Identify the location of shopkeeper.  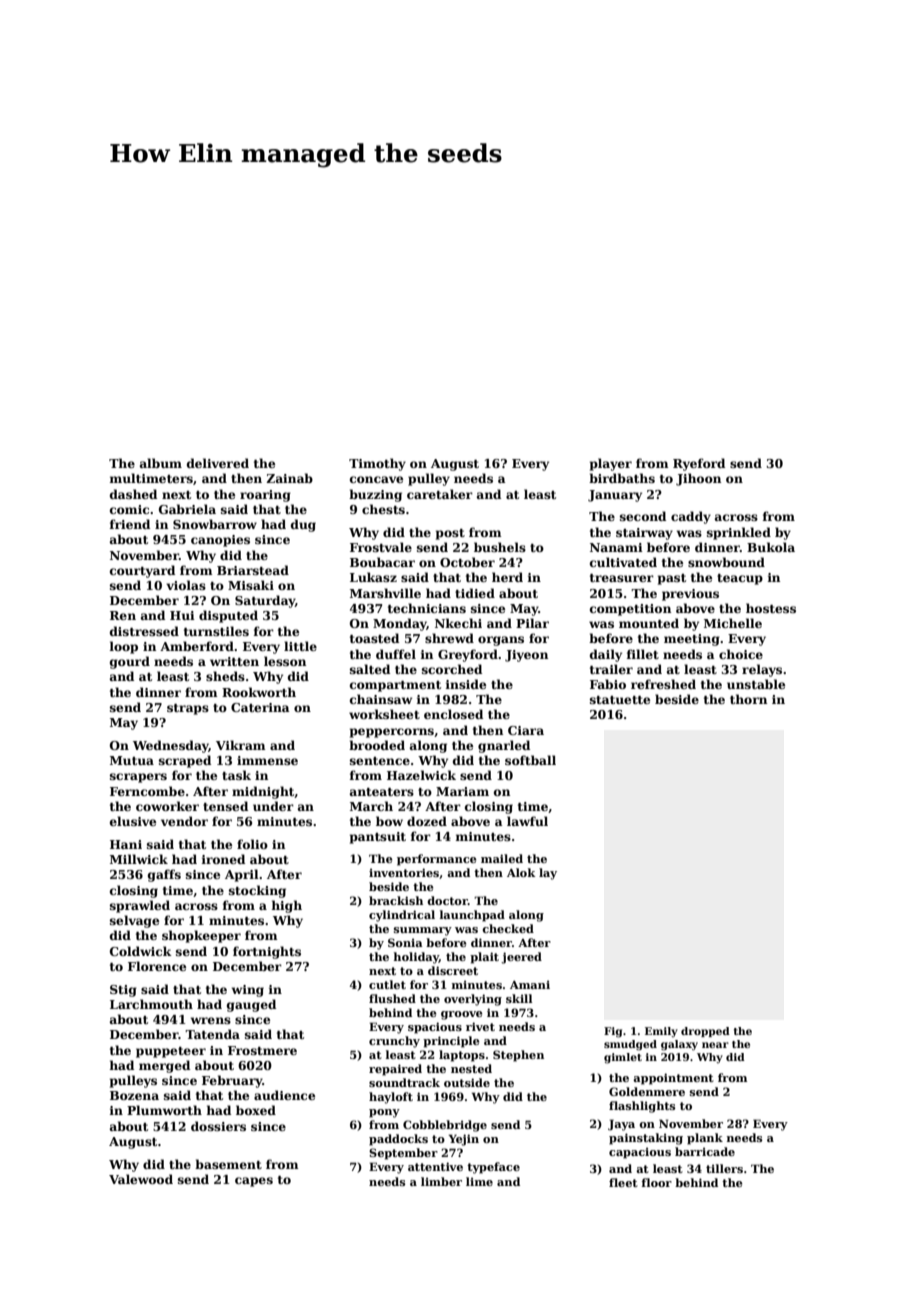
(201, 936).
